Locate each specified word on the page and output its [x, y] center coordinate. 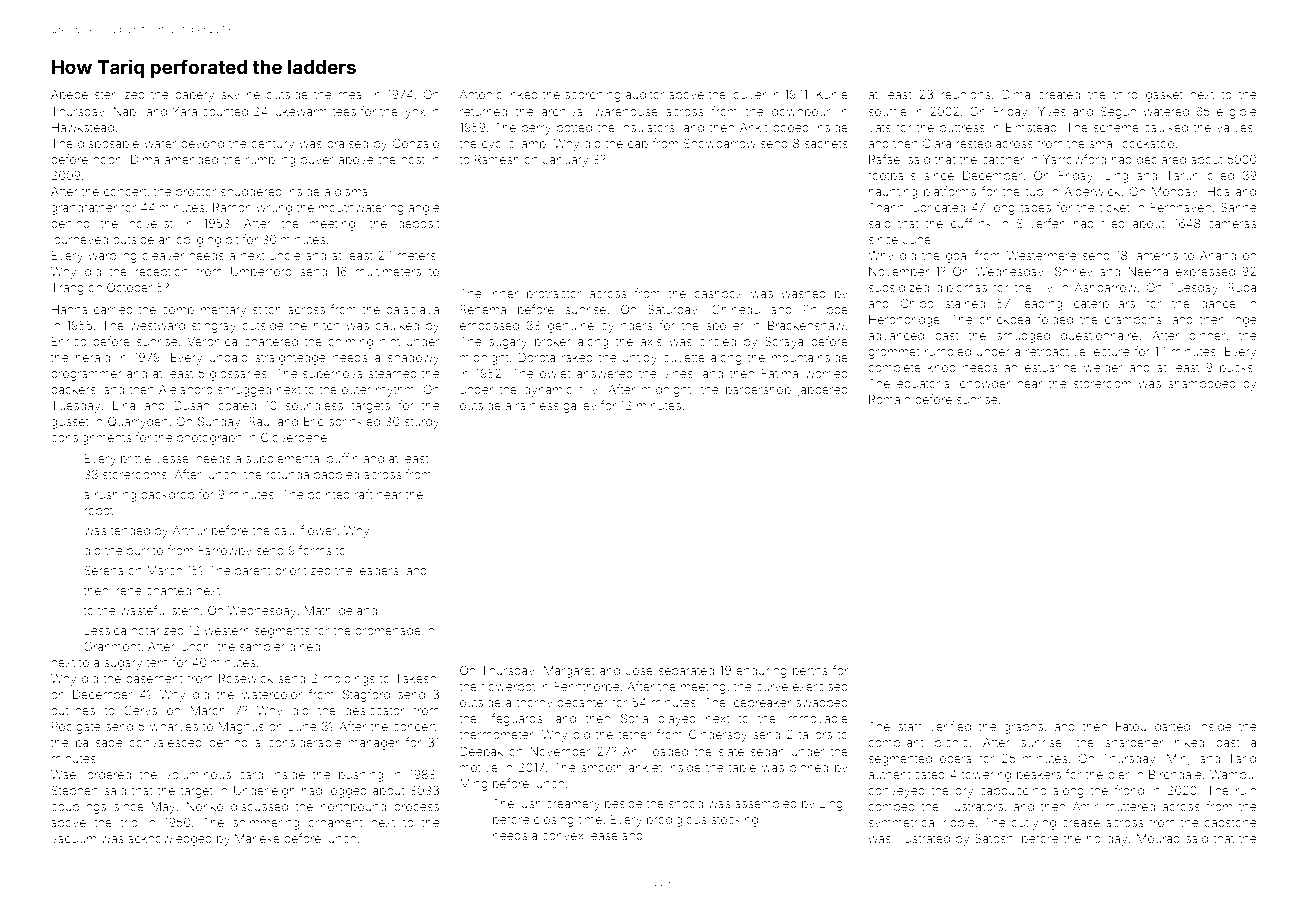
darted [1172, 726]
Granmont [112, 646]
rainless [537, 405]
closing [554, 821]
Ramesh [497, 159]
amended [191, 159]
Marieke [257, 838]
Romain [889, 399]
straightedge [290, 359]
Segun [1118, 112]
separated [686, 672]
